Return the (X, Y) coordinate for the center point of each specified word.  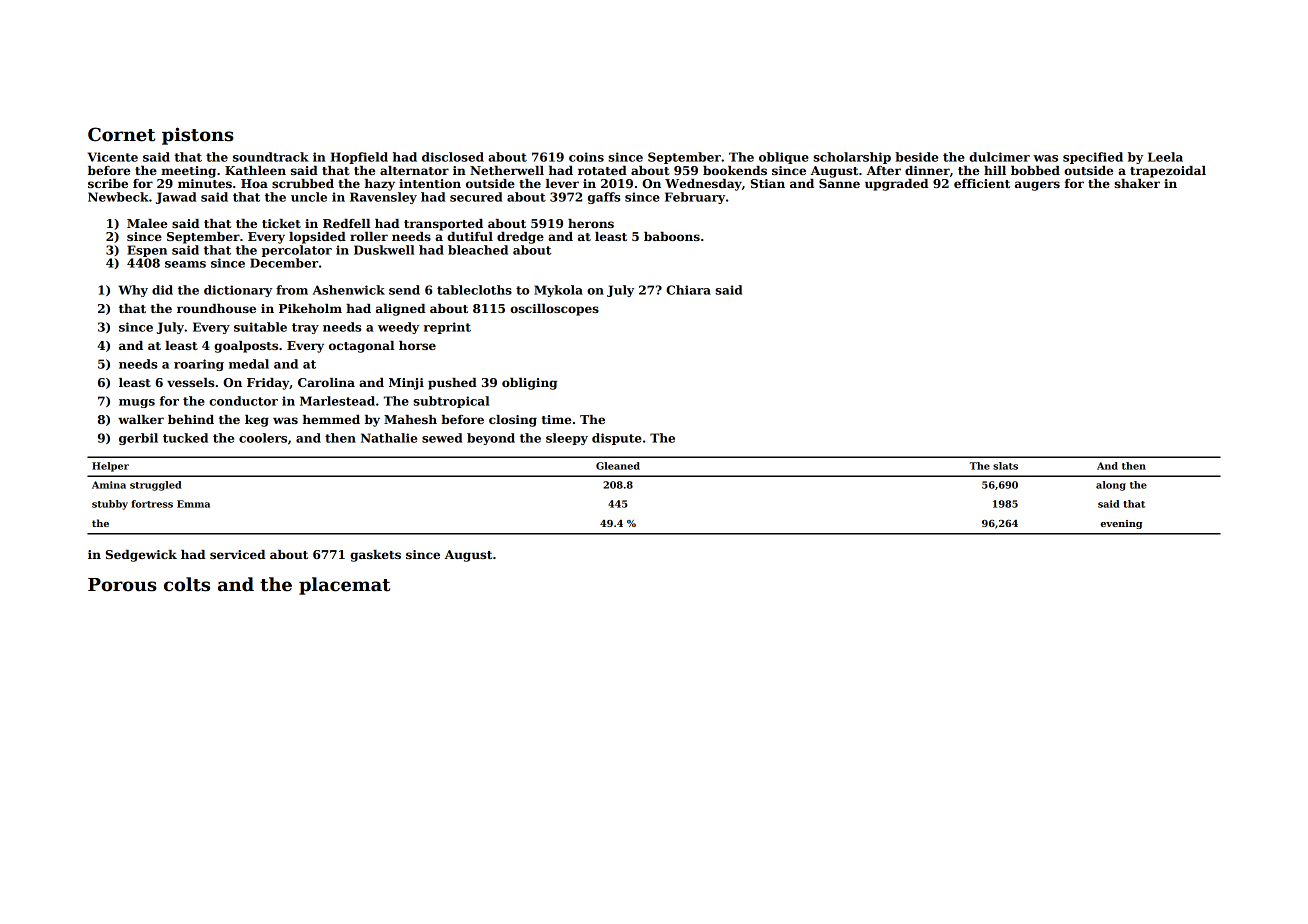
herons (591, 223)
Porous (122, 585)
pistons (198, 136)
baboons (672, 236)
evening (1121, 524)
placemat (344, 586)
